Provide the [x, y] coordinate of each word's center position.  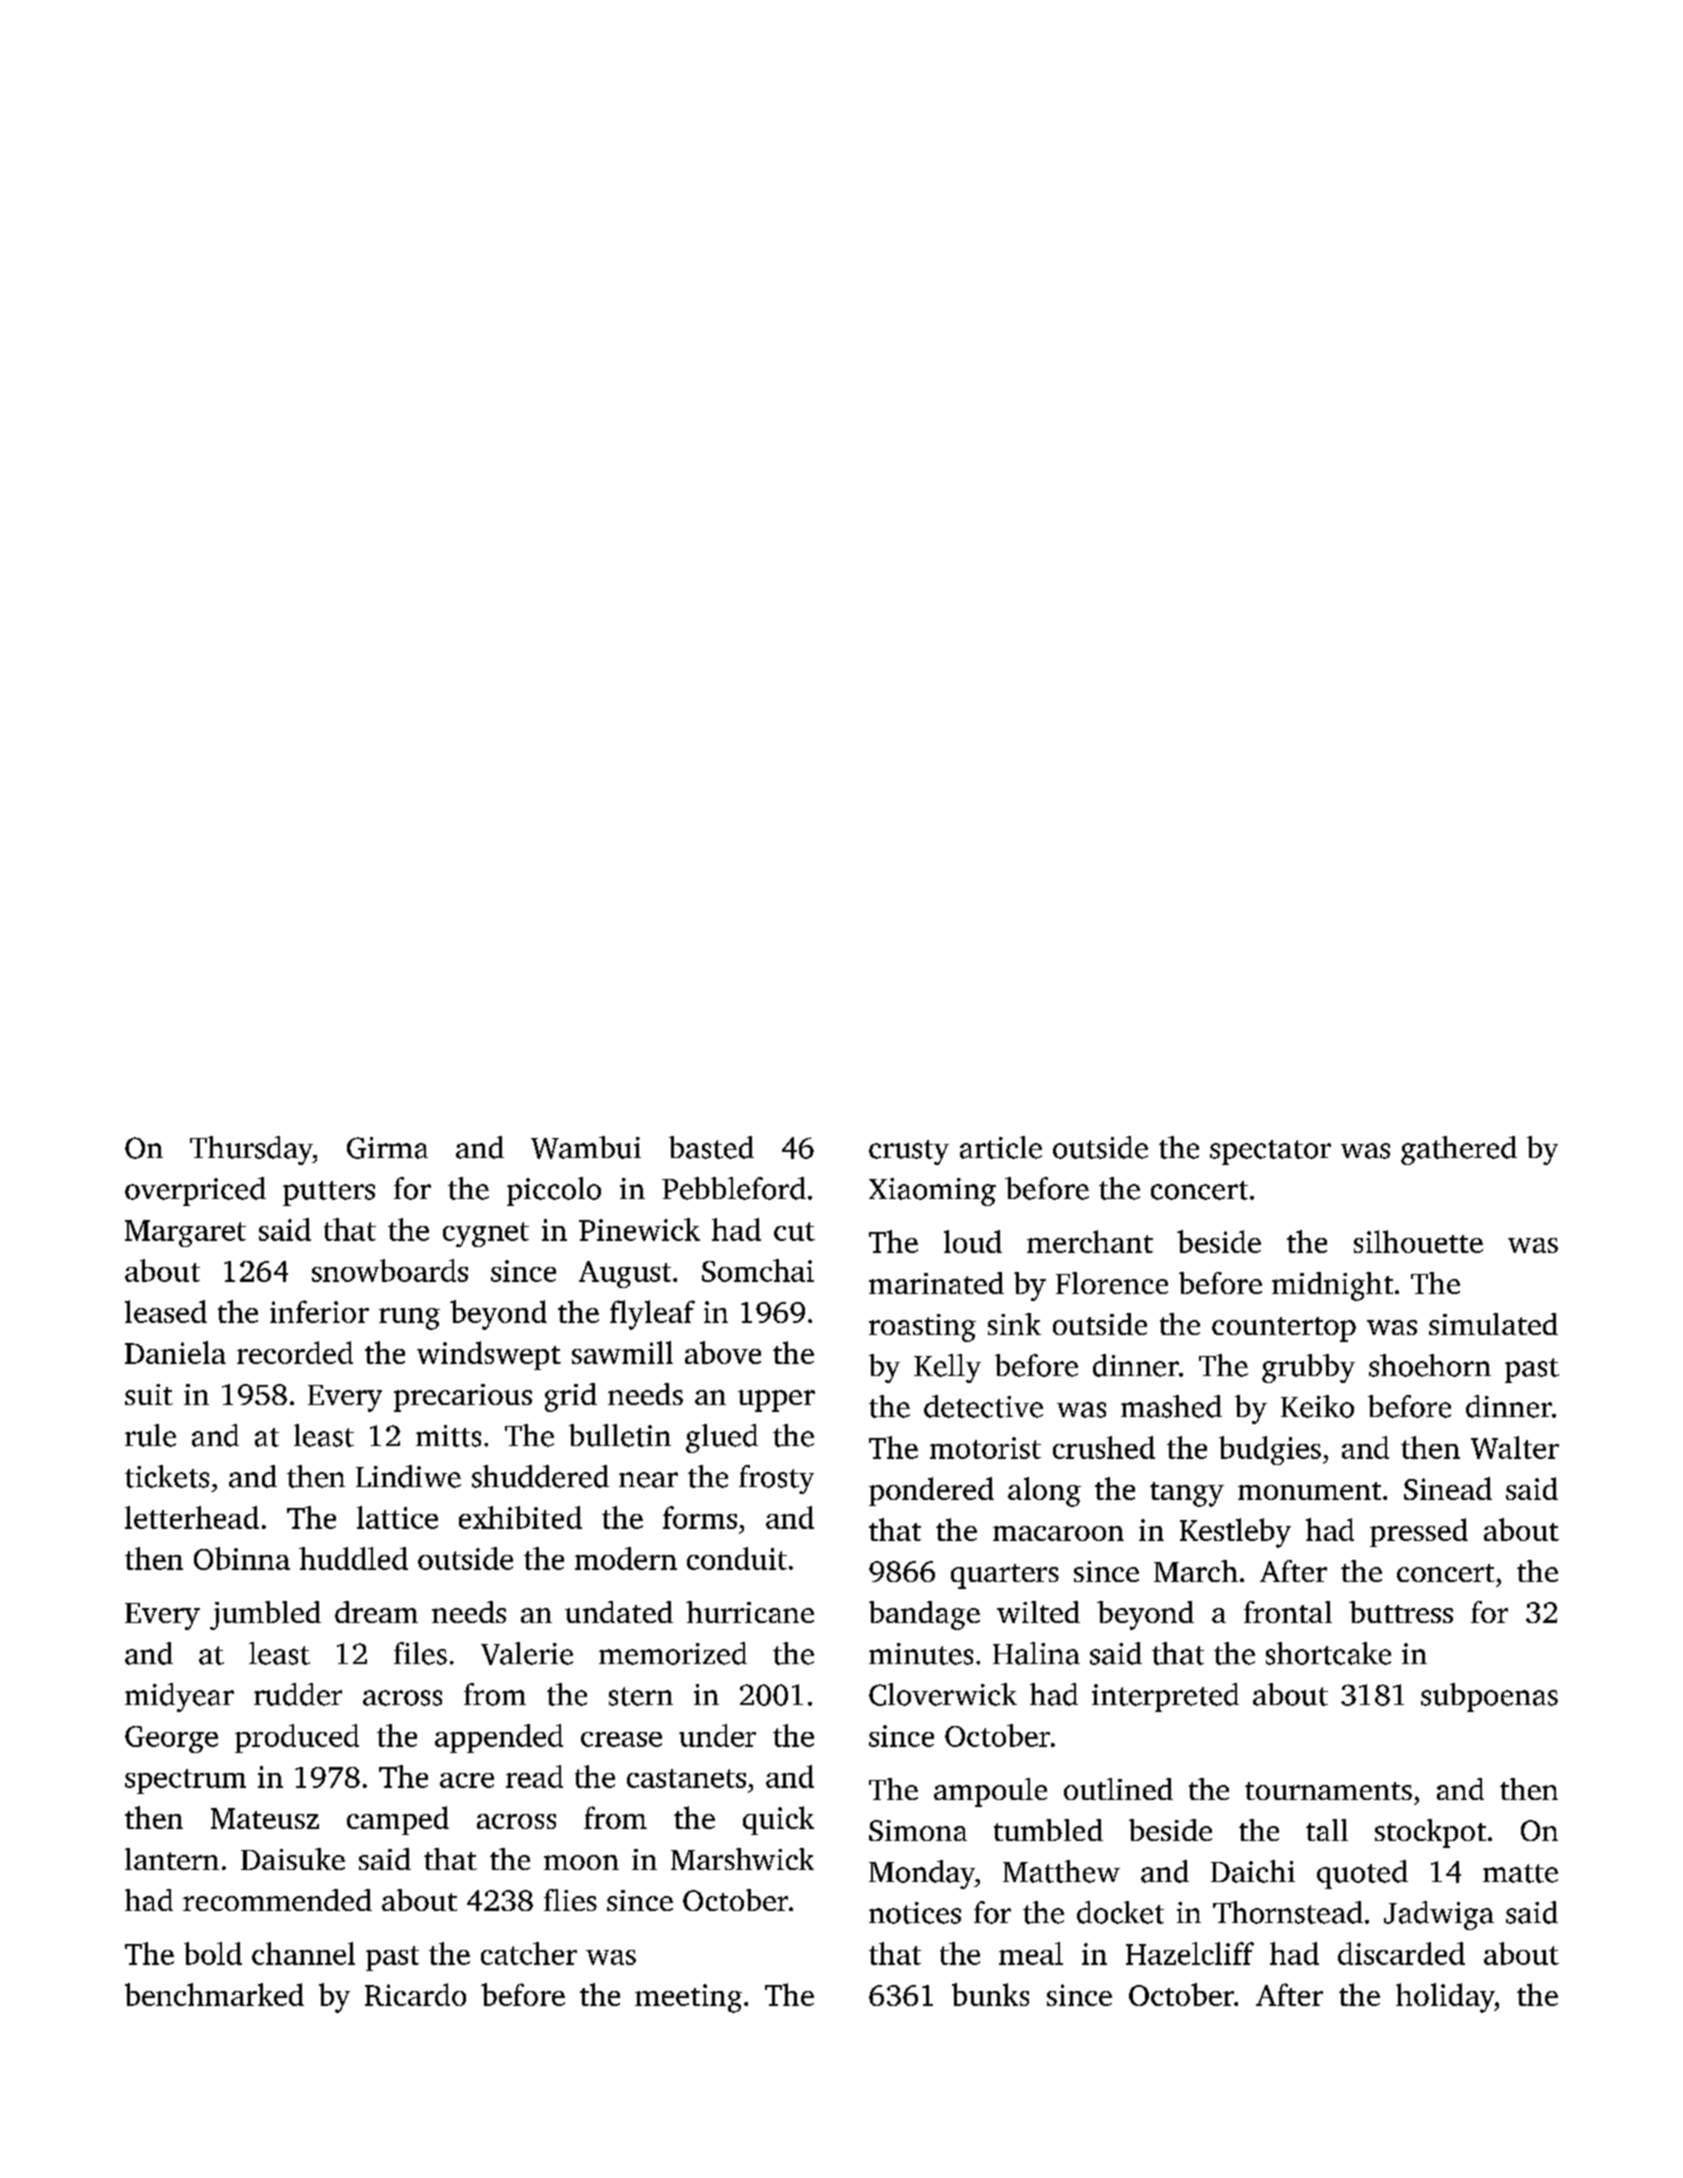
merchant [1090, 1241]
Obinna [242, 1558]
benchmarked [214, 1994]
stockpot [1430, 1833]
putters [329, 1193]
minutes [921, 1654]
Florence [1112, 1283]
